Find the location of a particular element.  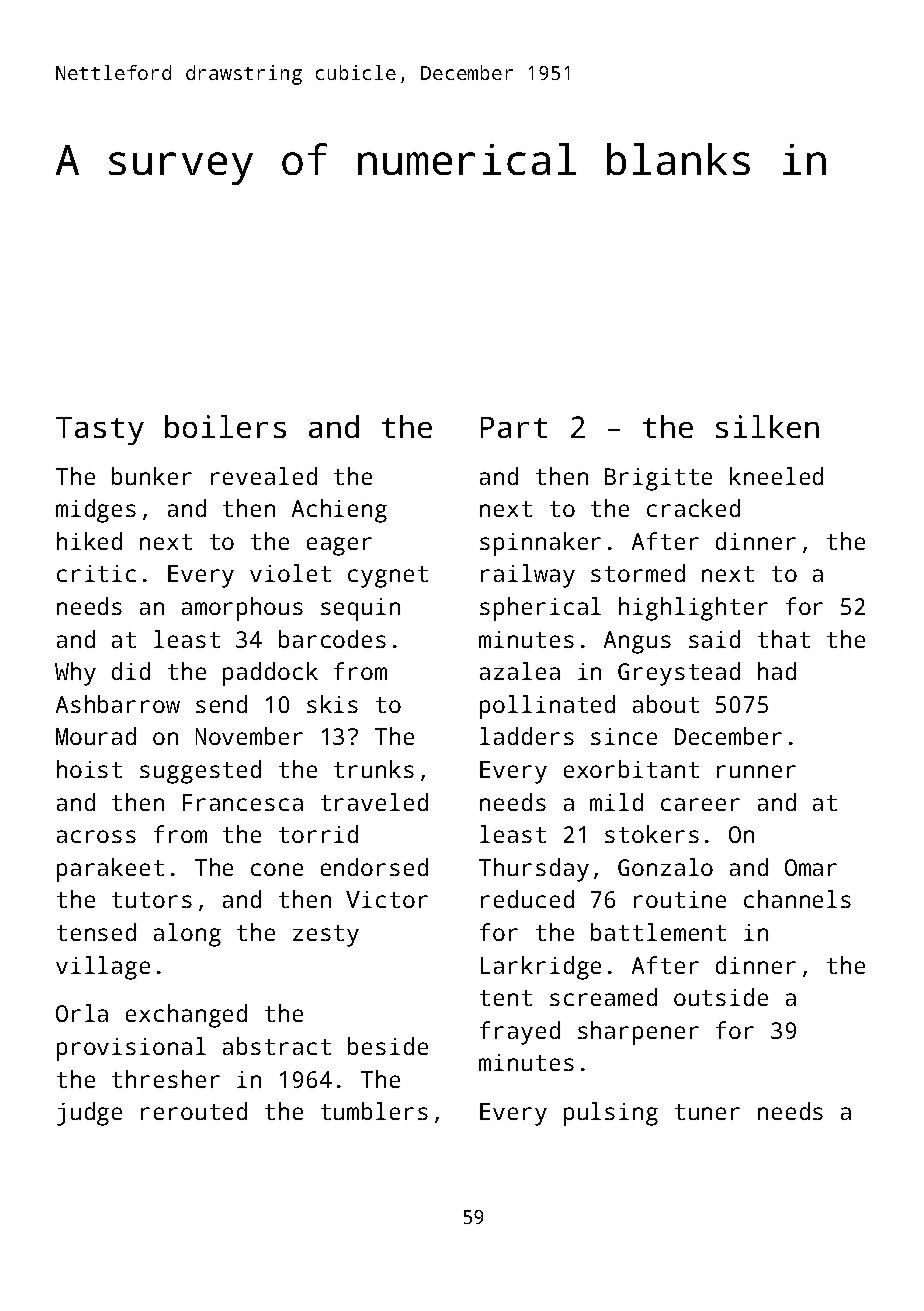

Part is located at coordinates (514, 427).
